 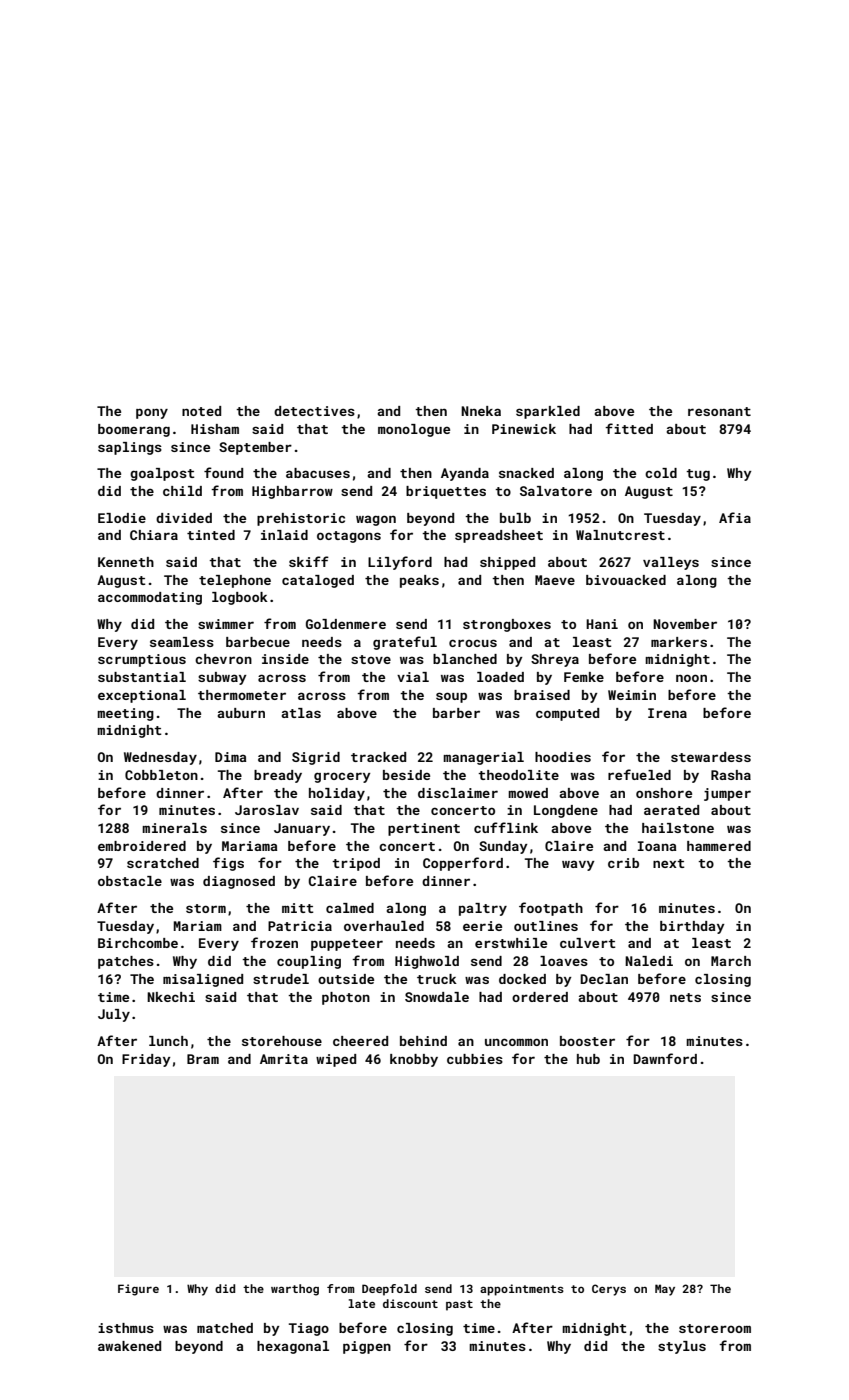 What do you see at coordinates (649, 961) in the image?
I see `Naledi` at bounding box center [649, 961].
